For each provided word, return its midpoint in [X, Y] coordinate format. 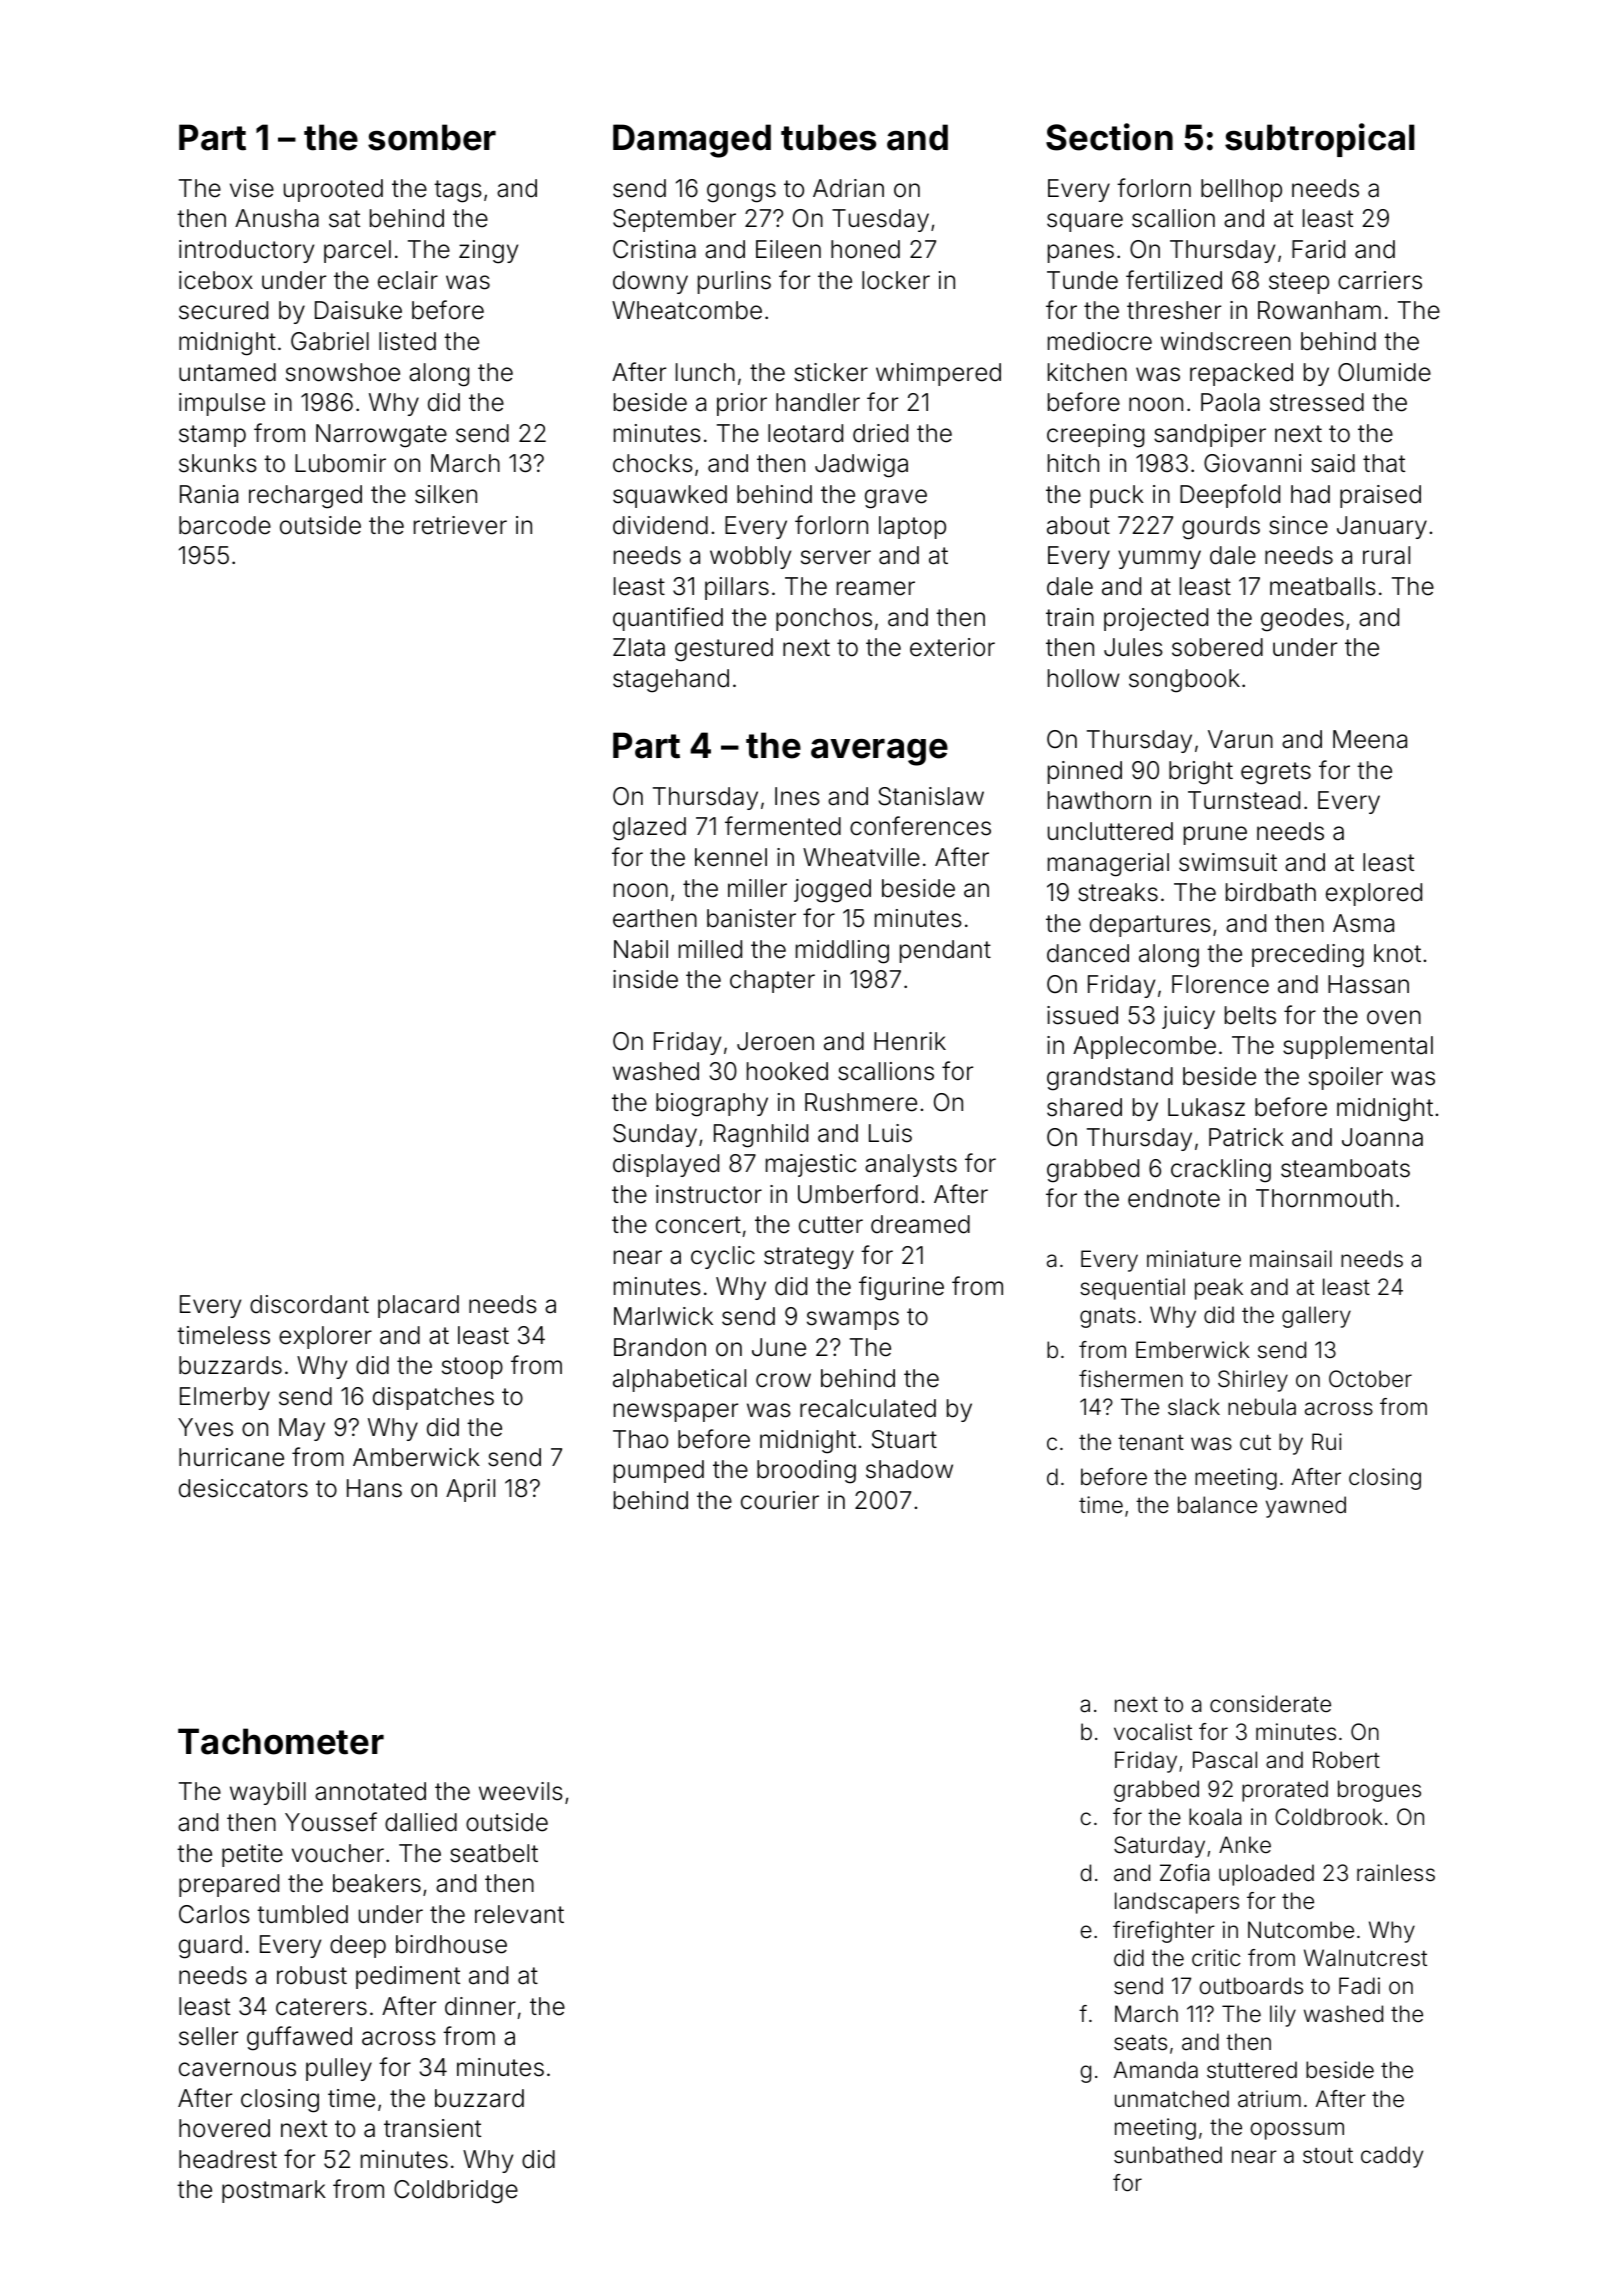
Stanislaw [931, 796]
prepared [229, 1885]
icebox [216, 280]
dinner [480, 2006]
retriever [460, 525]
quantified [668, 619]
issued [1082, 1015]
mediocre [1100, 341]
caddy [1392, 2157]
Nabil [641, 949]
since [1298, 525]
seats [1140, 2043]
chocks [653, 463]
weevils [521, 1791]
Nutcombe [1301, 1930]
